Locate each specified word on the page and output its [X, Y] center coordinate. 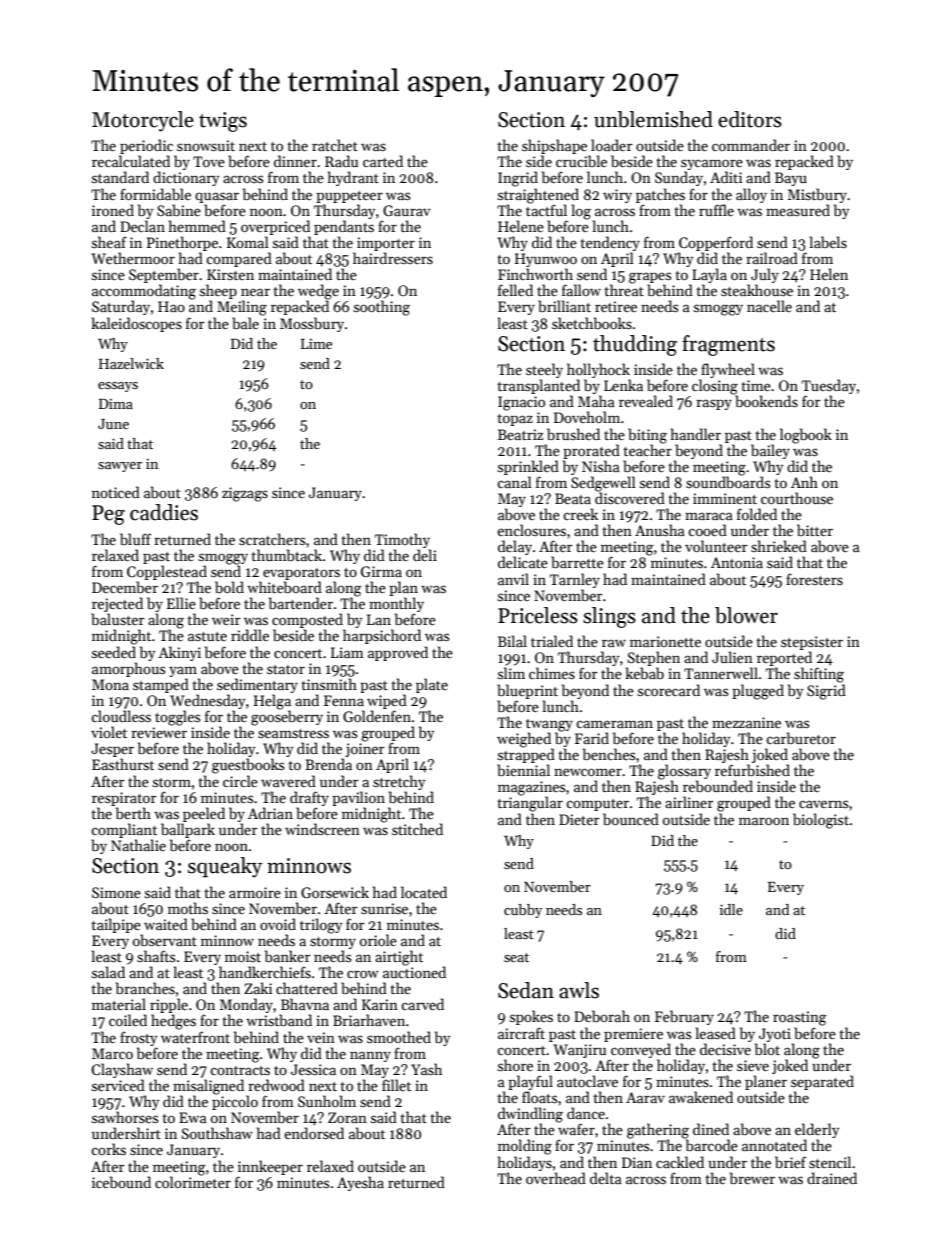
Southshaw [217, 1133]
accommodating [144, 292]
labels [828, 242]
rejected [117, 604]
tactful [546, 210]
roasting [800, 1018]
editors [750, 119]
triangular [530, 804]
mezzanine [746, 722]
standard [120, 177]
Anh [804, 482]
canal [514, 482]
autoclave [587, 1081]
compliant [124, 830]
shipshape [554, 146]
